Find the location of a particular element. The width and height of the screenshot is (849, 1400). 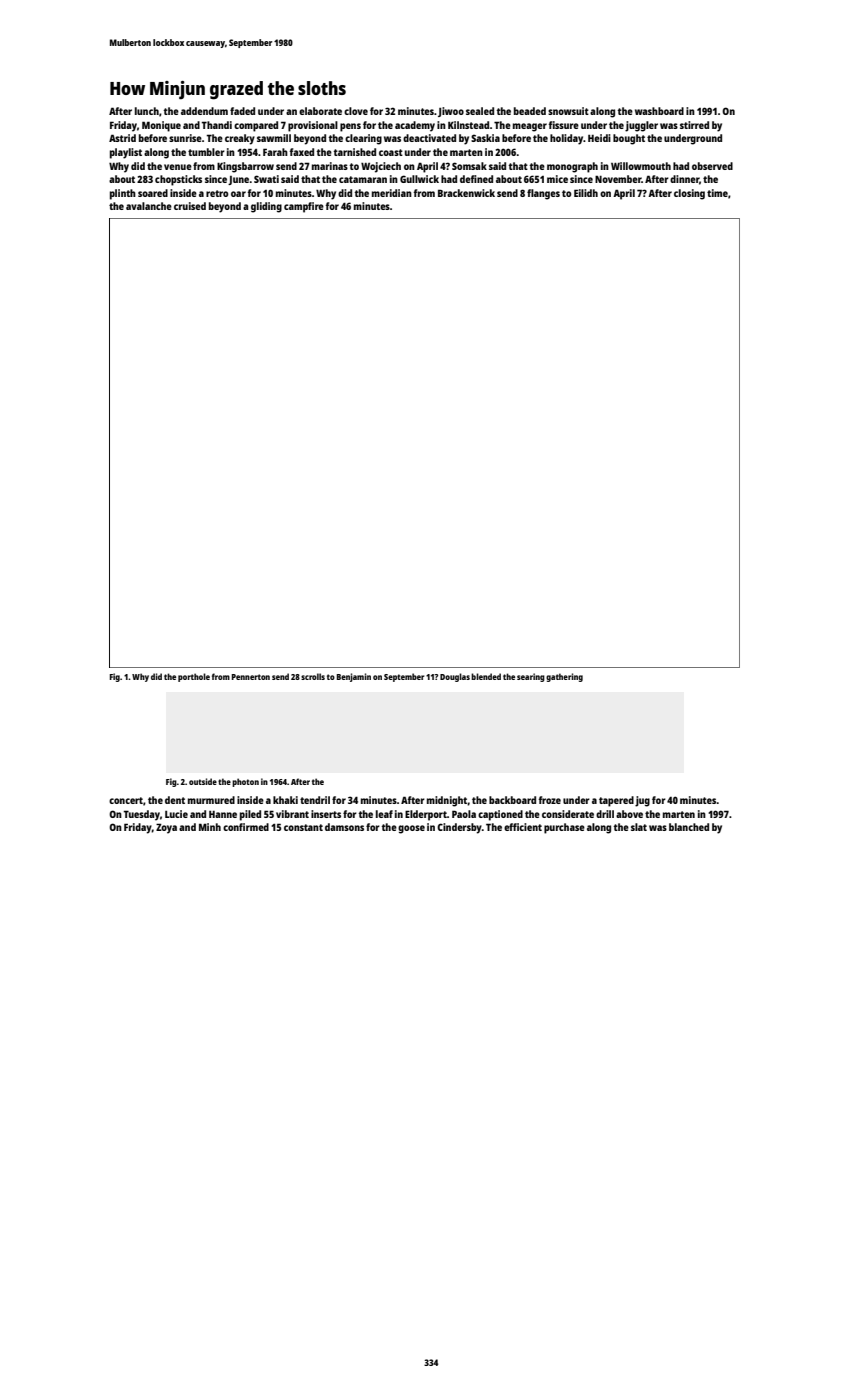

time is located at coordinates (717, 193).
